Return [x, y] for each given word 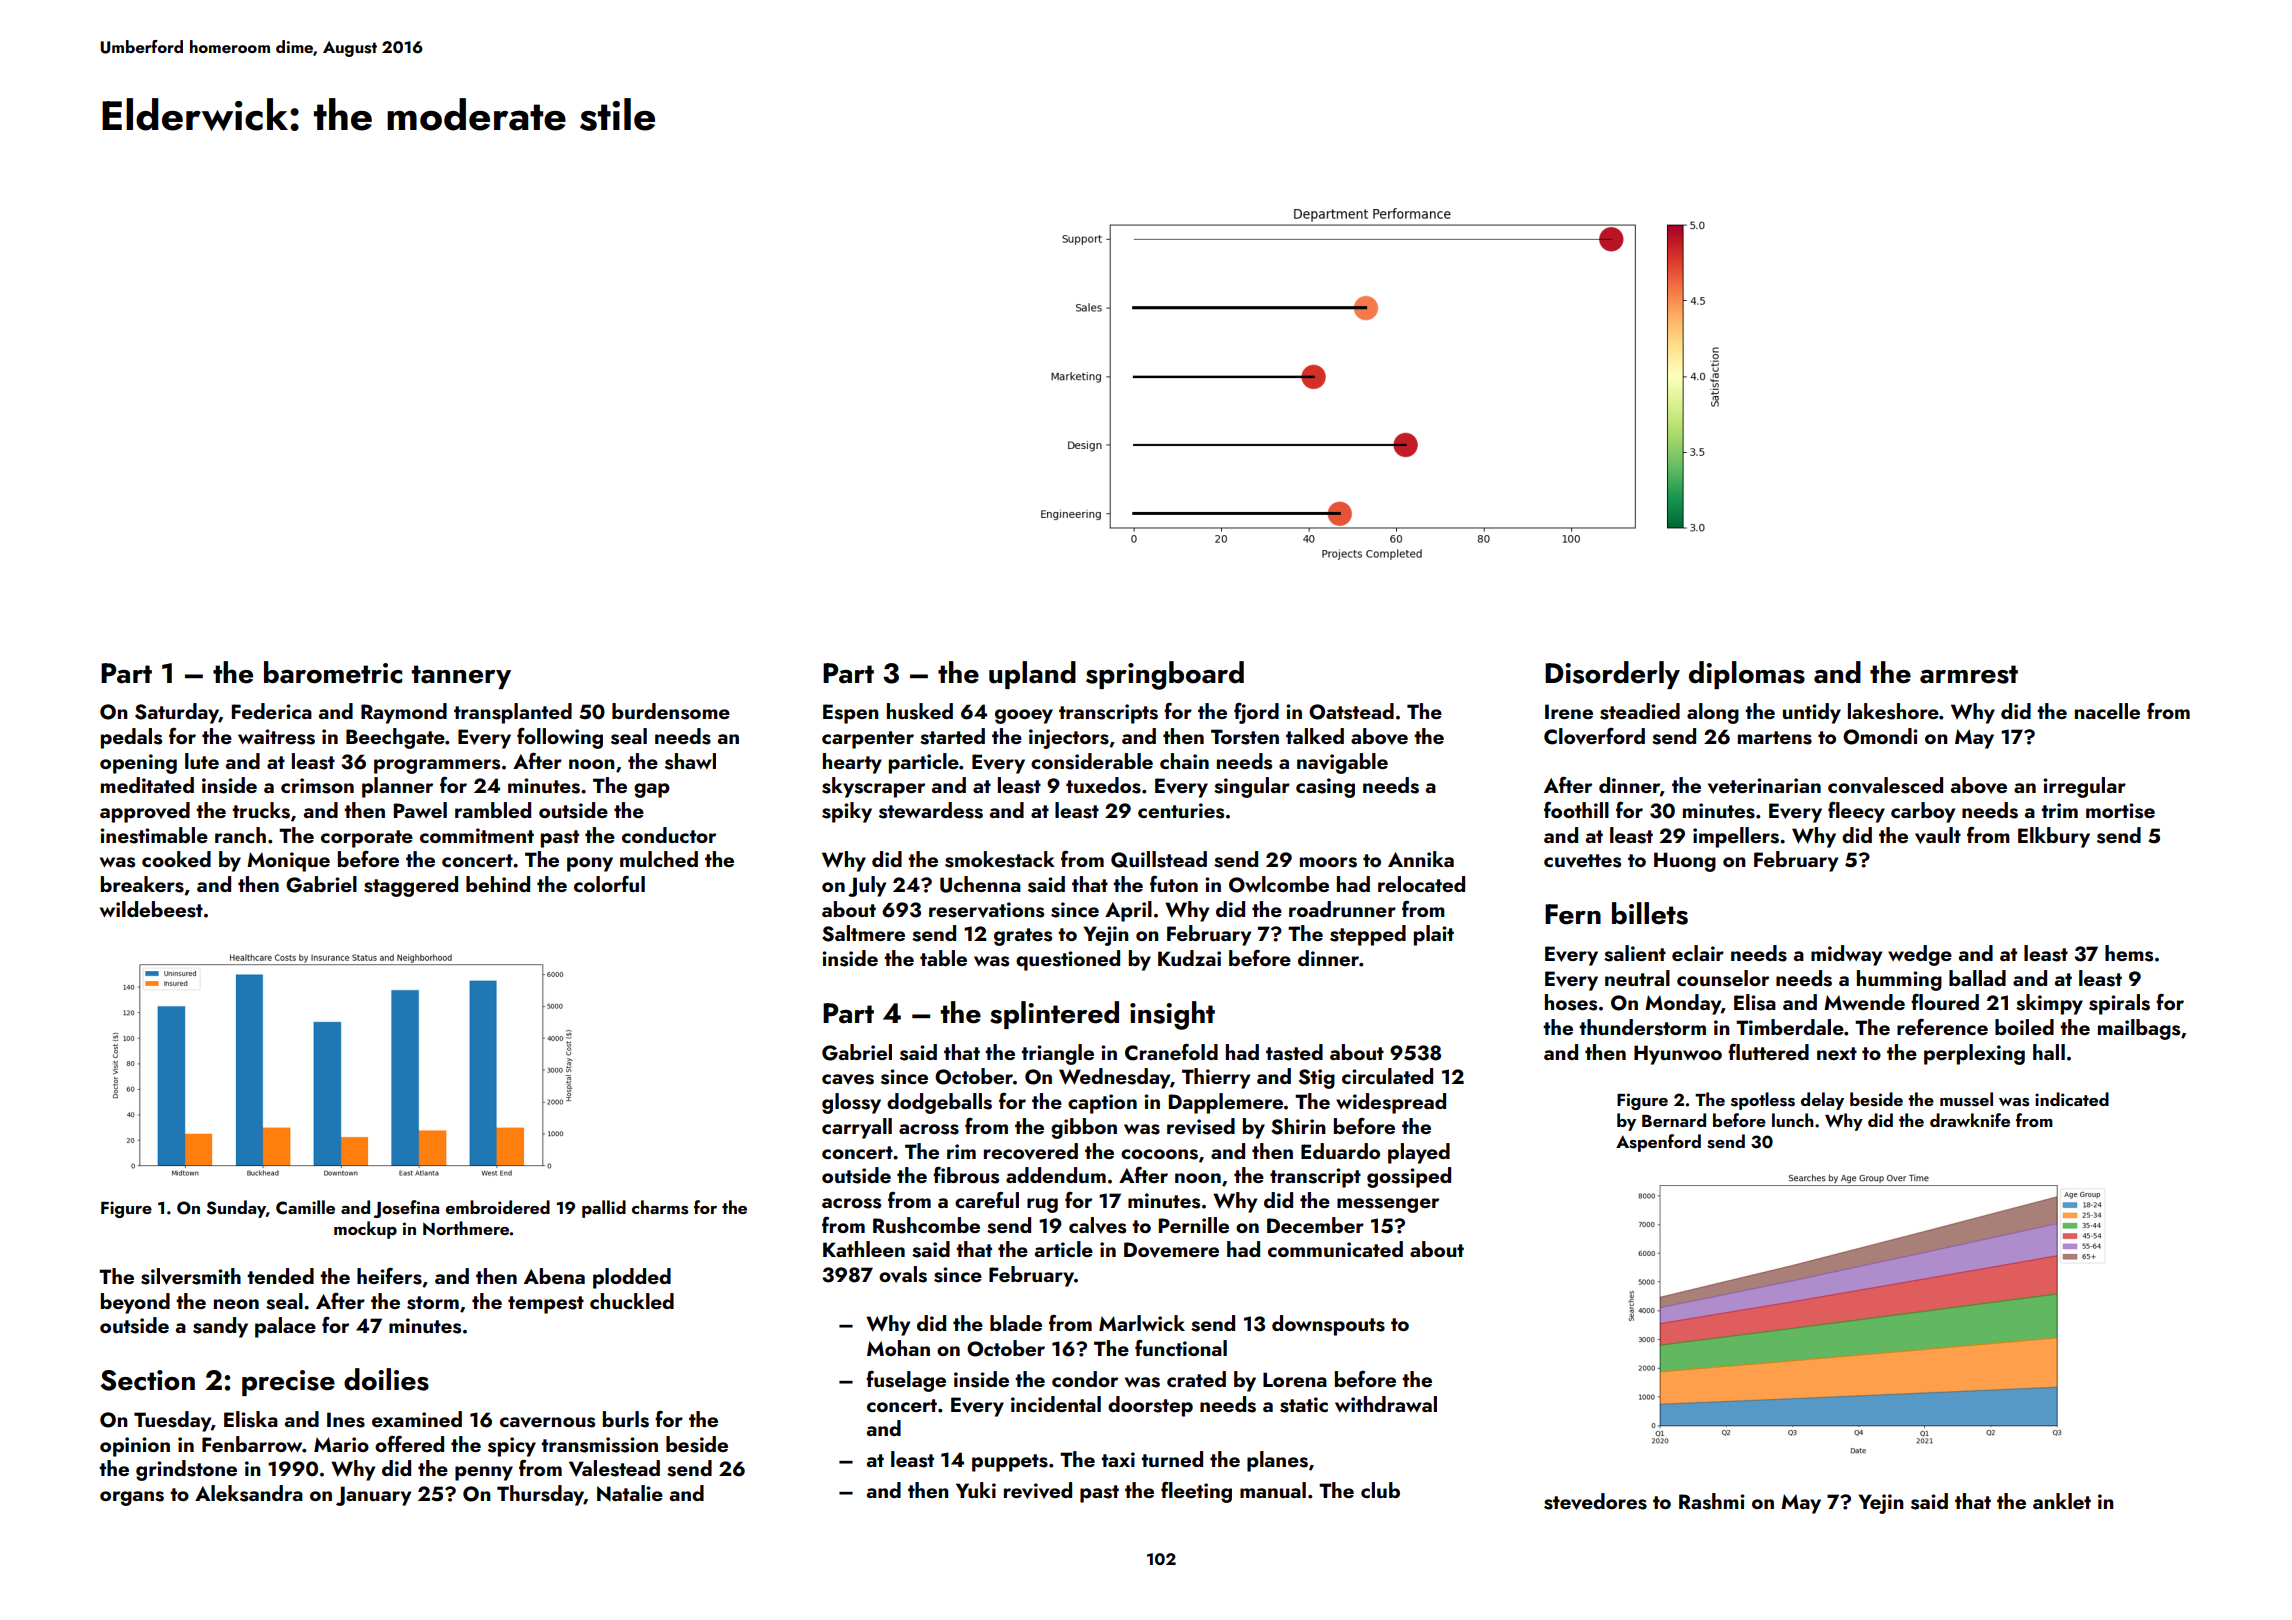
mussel [1966, 1099]
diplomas [1747, 675]
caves [848, 1079]
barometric [333, 672]
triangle [1057, 1054]
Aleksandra [249, 1493]
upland [1032, 675]
